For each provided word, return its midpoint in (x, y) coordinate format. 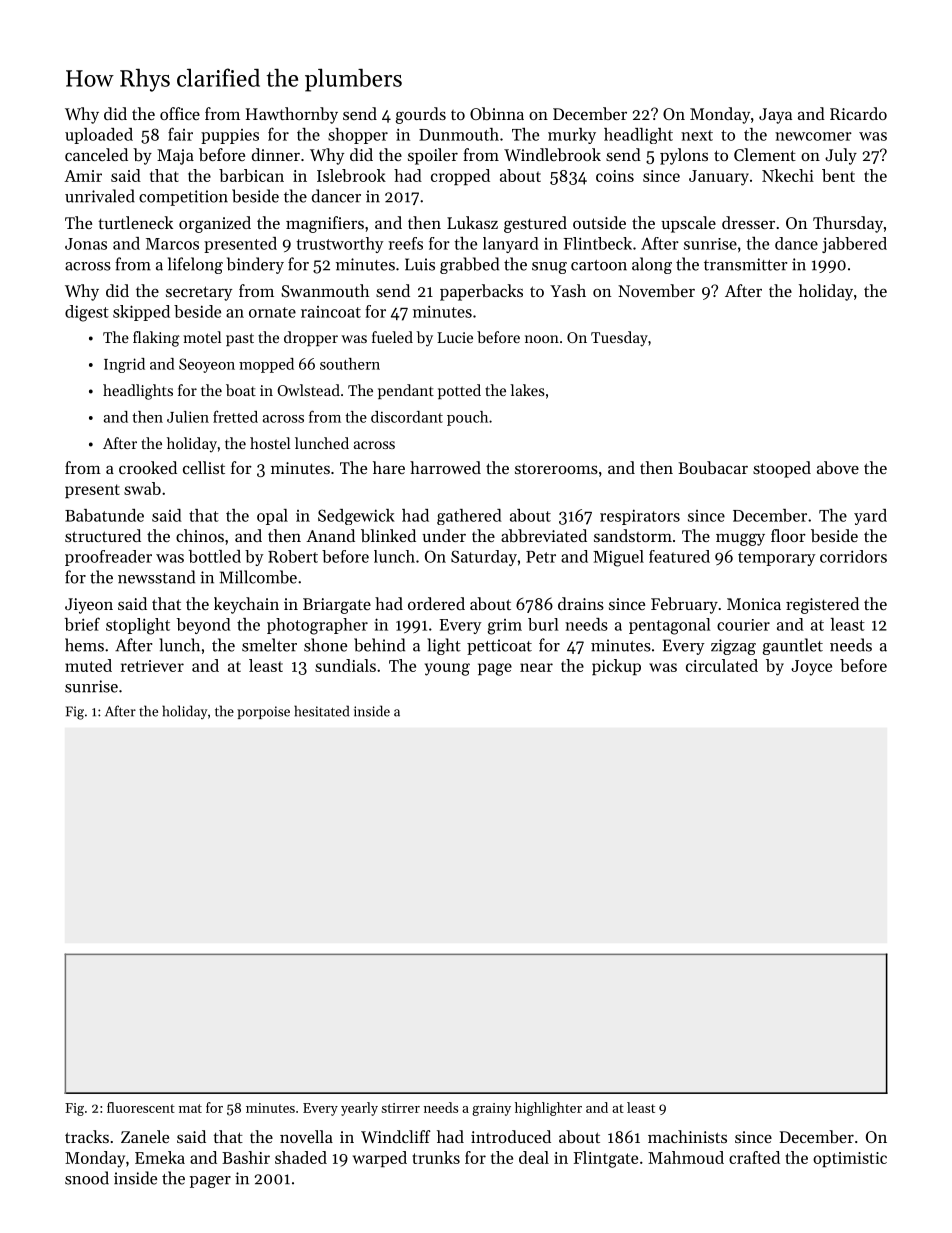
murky (572, 136)
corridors (853, 556)
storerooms (556, 469)
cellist (204, 467)
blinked (388, 535)
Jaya (775, 116)
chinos (200, 535)
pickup (616, 667)
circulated (722, 665)
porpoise (263, 712)
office (180, 113)
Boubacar (713, 467)
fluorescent (141, 1107)
